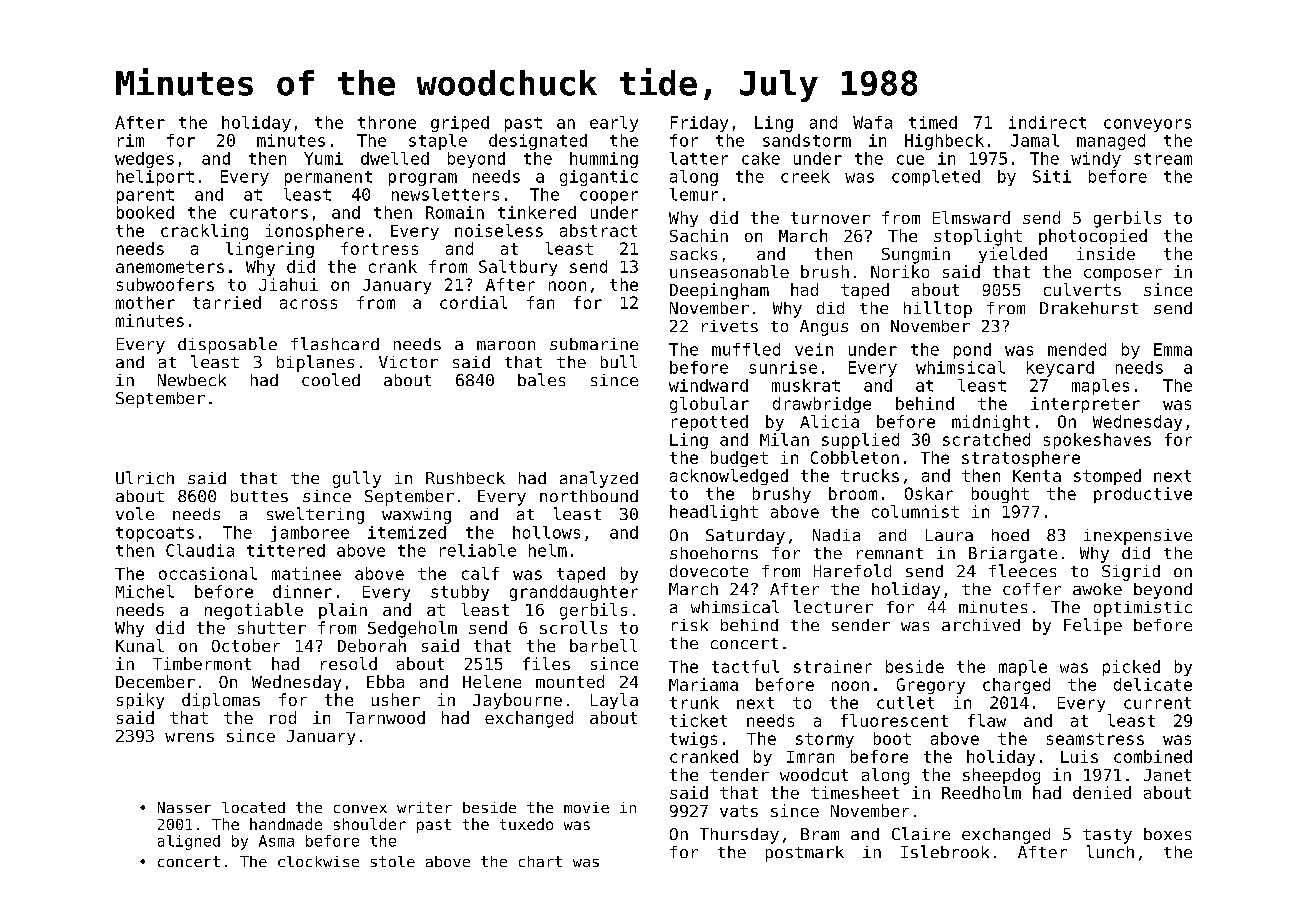 This screenshot has height=924, width=1308. What do you see at coordinates (1096, 160) in the screenshot?
I see `windy` at bounding box center [1096, 160].
